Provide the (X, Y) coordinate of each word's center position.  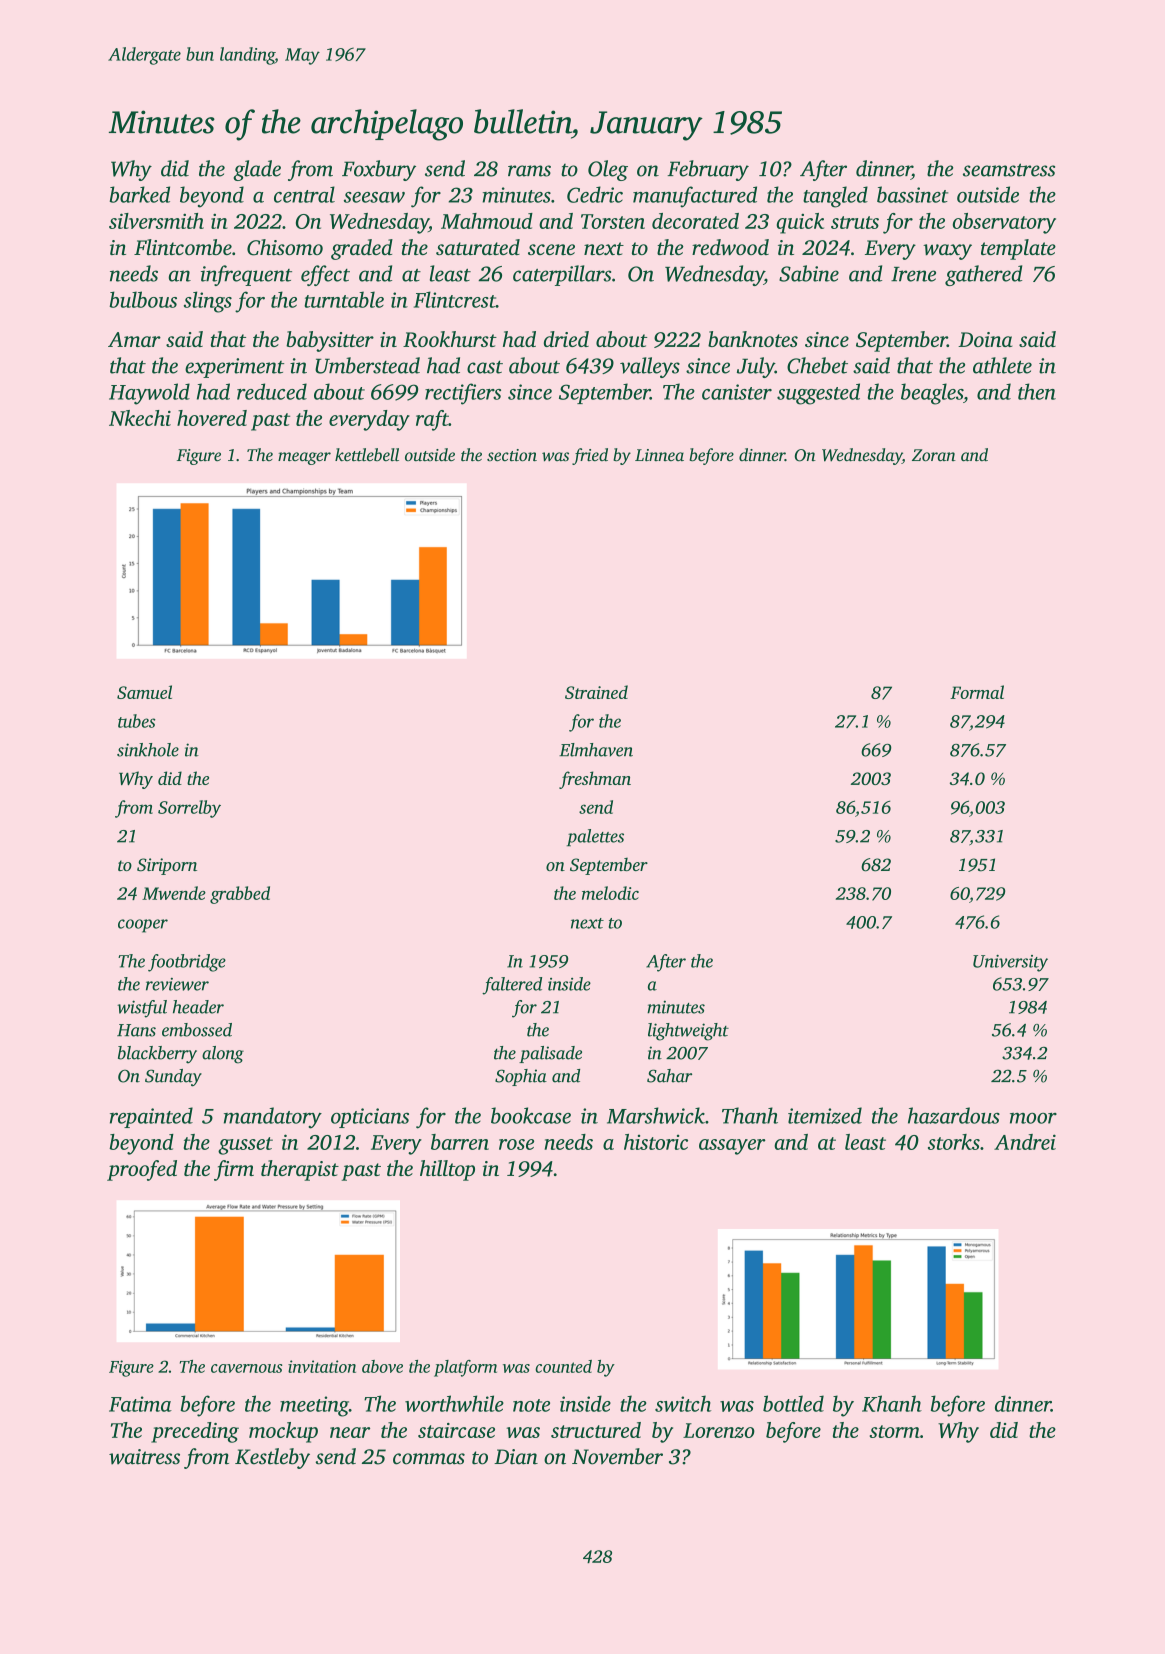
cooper (143, 926)
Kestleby (272, 1458)
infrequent (246, 275)
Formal (977, 692)
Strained (596, 692)
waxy (947, 252)
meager (304, 458)
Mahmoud (487, 221)
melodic (610, 893)
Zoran (934, 455)
